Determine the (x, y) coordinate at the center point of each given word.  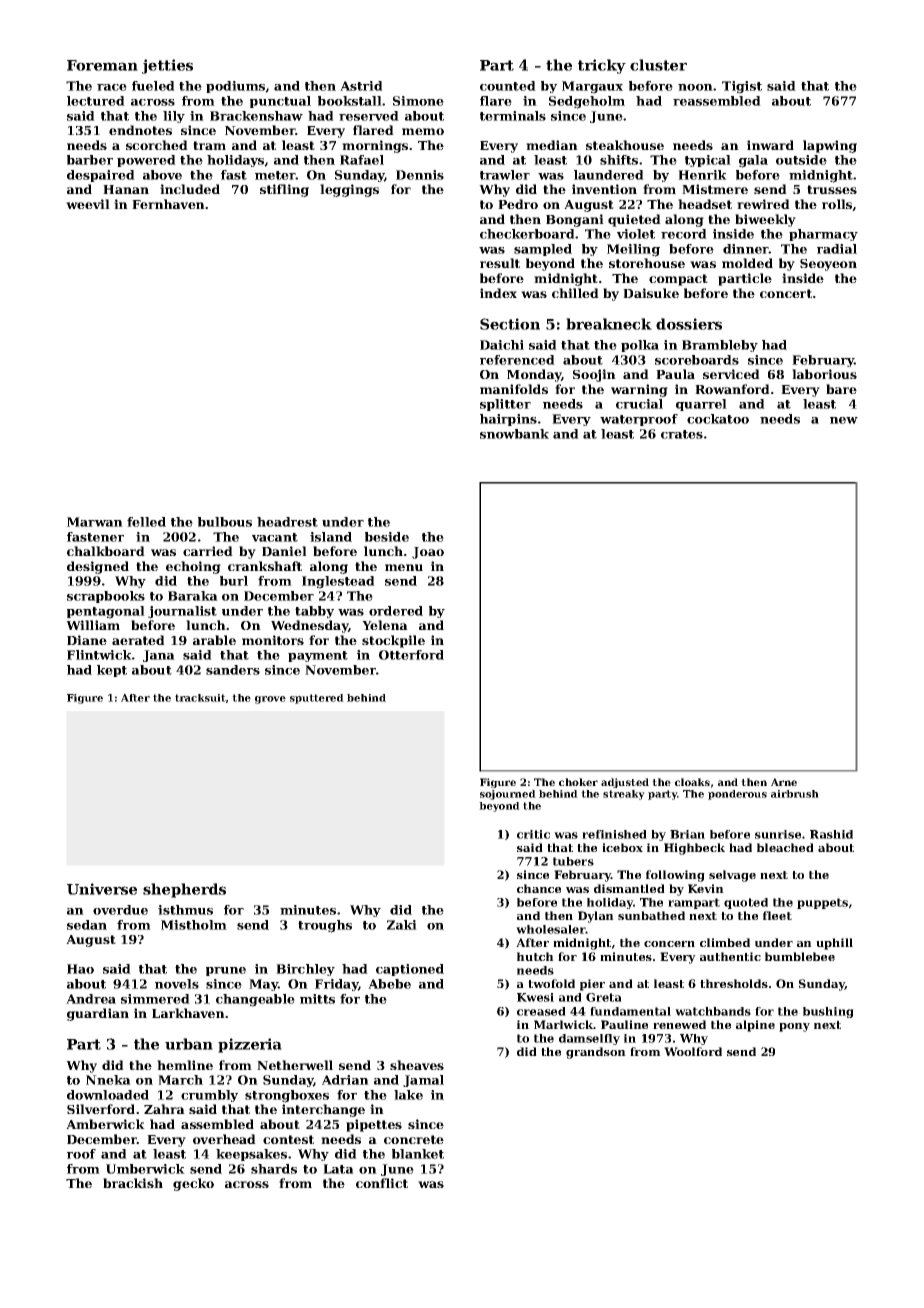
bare (841, 389)
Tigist (742, 87)
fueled (153, 86)
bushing (828, 1012)
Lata (338, 1169)
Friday (336, 985)
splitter (505, 405)
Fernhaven (168, 204)
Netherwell (295, 1065)
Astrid (361, 86)
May (263, 985)
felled (146, 522)
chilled (575, 293)
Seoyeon (828, 265)
